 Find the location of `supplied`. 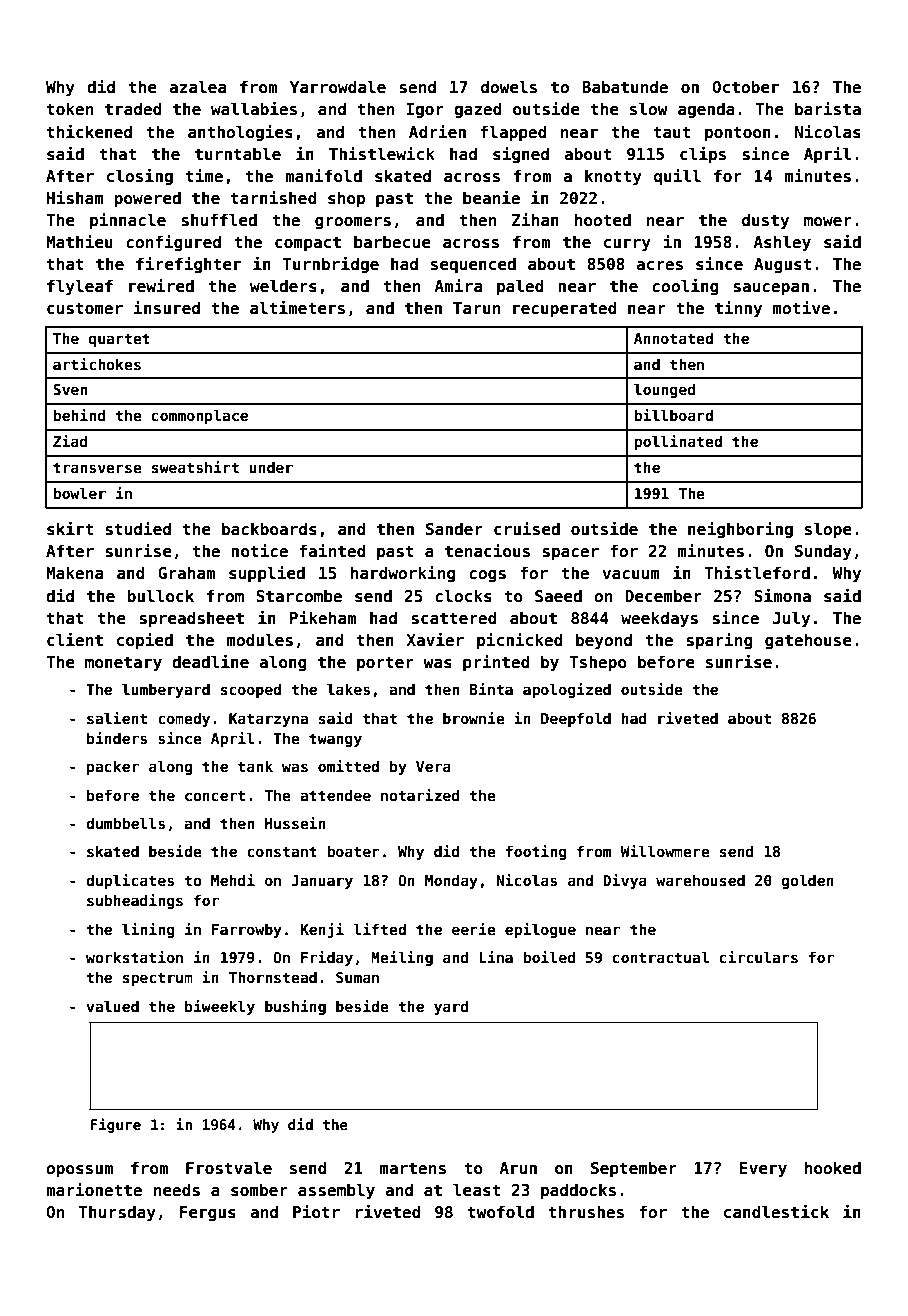

supplied is located at coordinates (267, 574).
